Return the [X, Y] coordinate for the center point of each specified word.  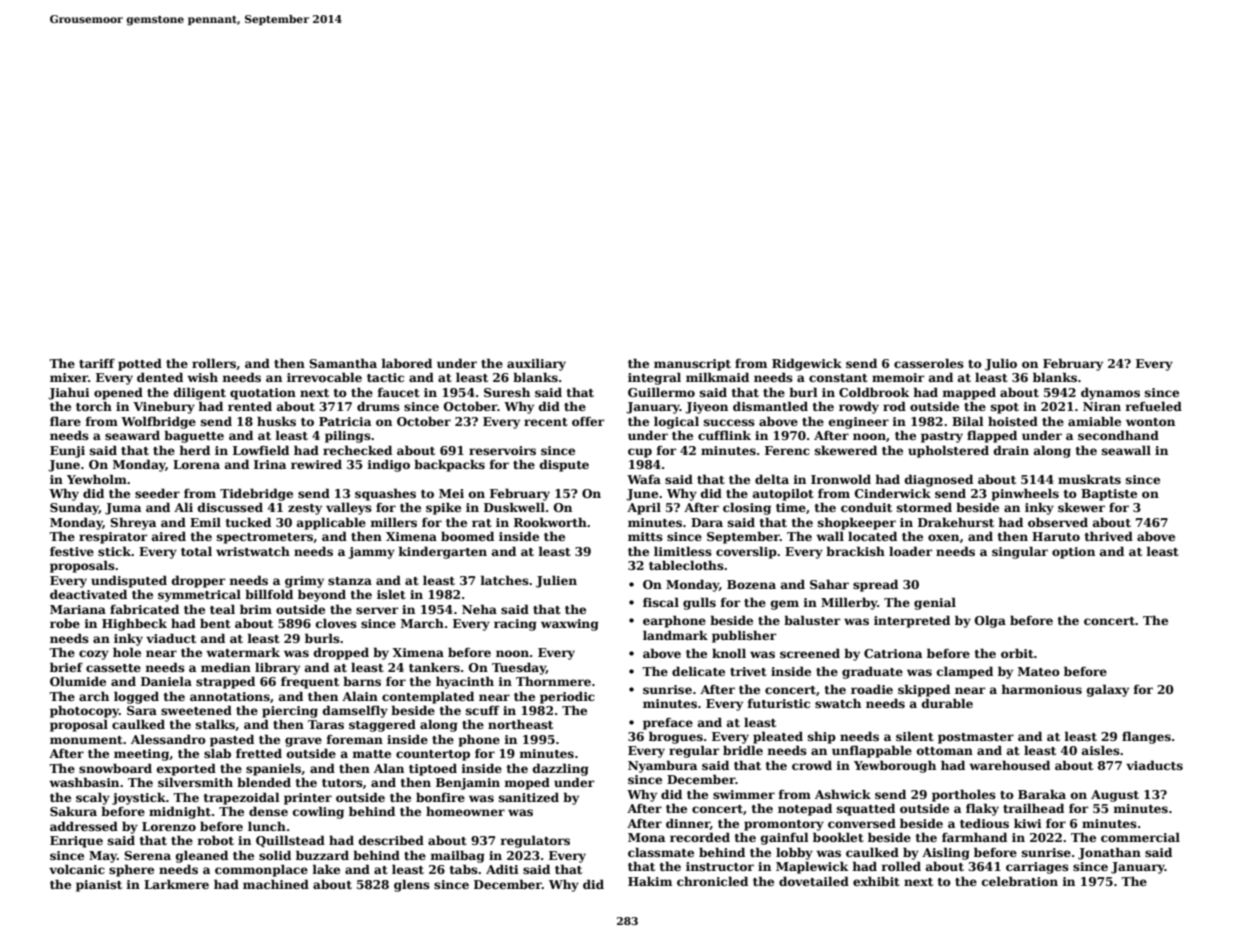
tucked [248, 522]
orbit [1017, 653]
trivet [748, 671]
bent [215, 623]
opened [118, 393]
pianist [99, 886]
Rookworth [550, 522]
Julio [1001, 364]
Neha [479, 609]
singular [1020, 552]
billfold [269, 594]
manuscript [692, 365]
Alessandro [168, 739]
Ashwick [843, 794]
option [1073, 553]
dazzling [561, 769]
